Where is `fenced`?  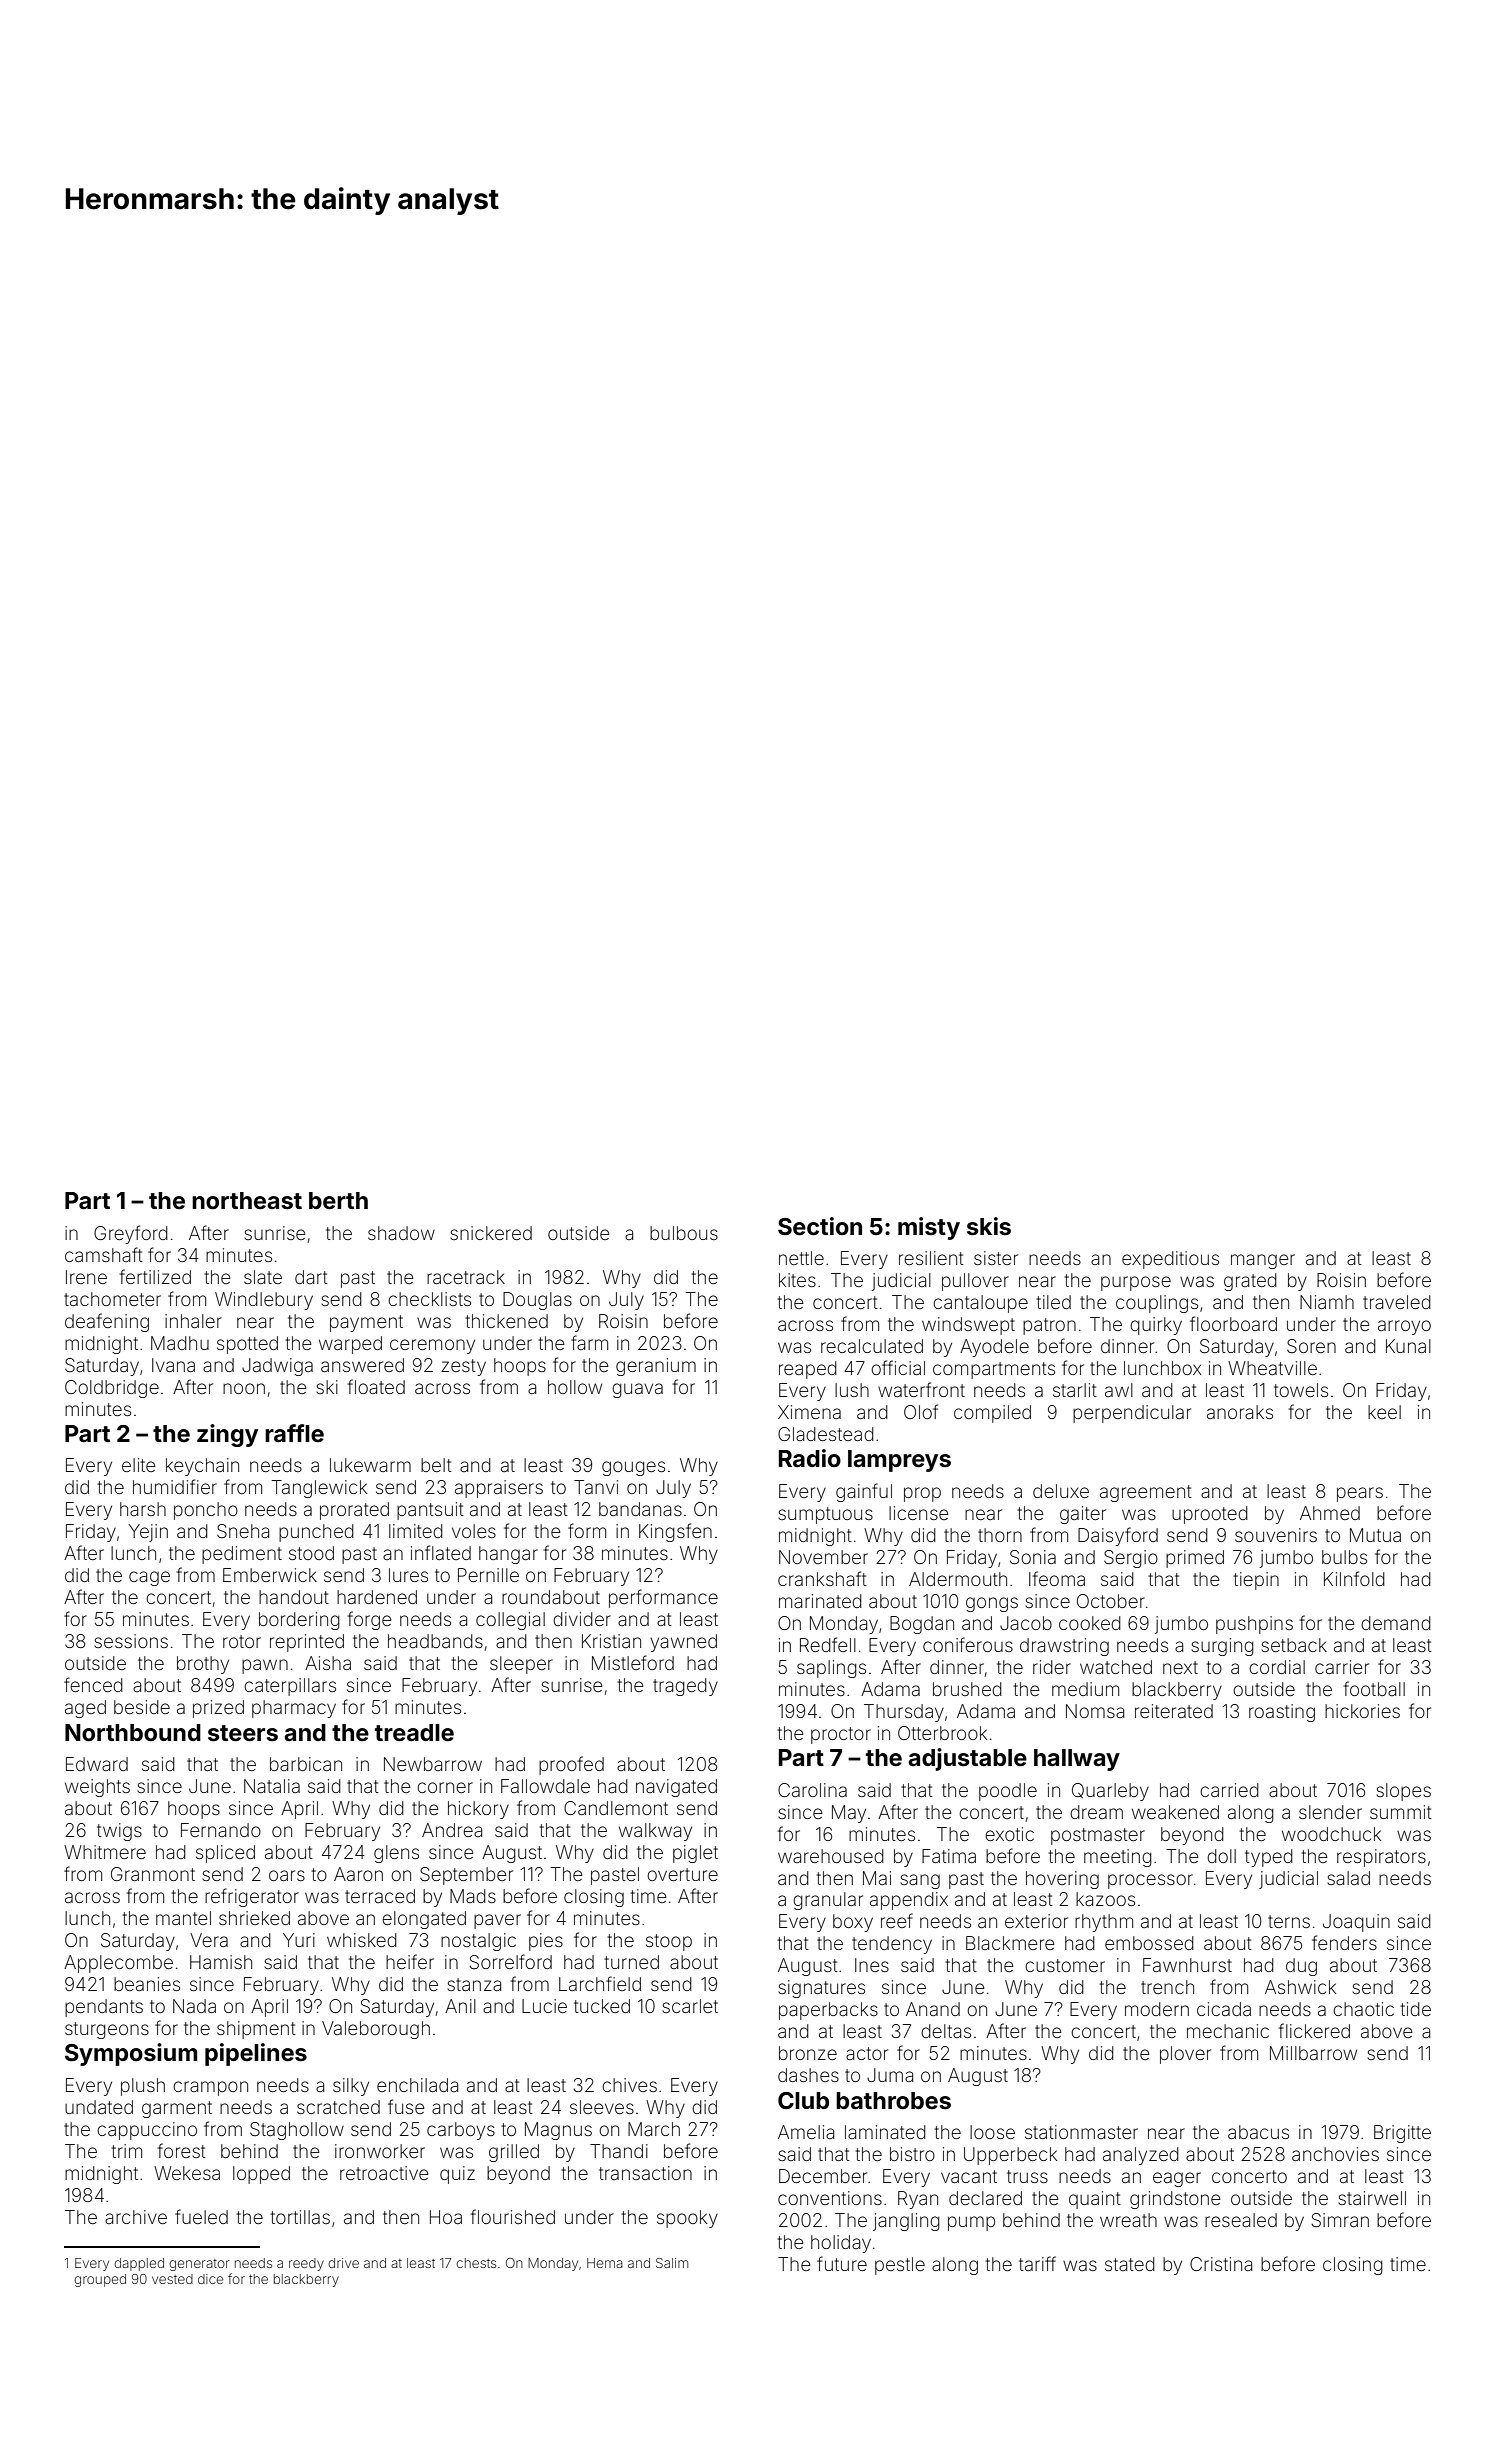
fenced is located at coordinates (93, 1684).
